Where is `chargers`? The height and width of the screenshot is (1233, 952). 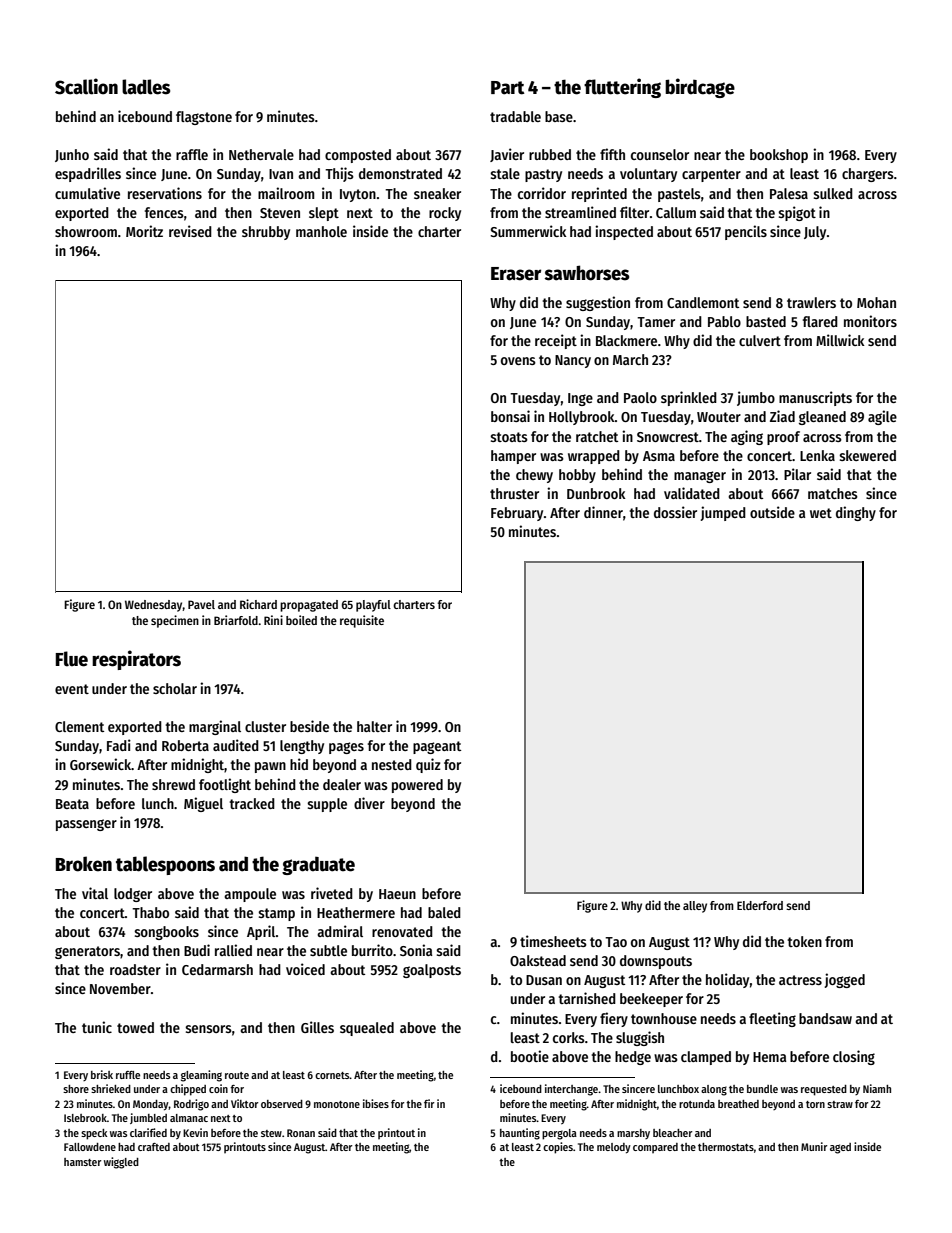 chargers is located at coordinates (868, 175).
